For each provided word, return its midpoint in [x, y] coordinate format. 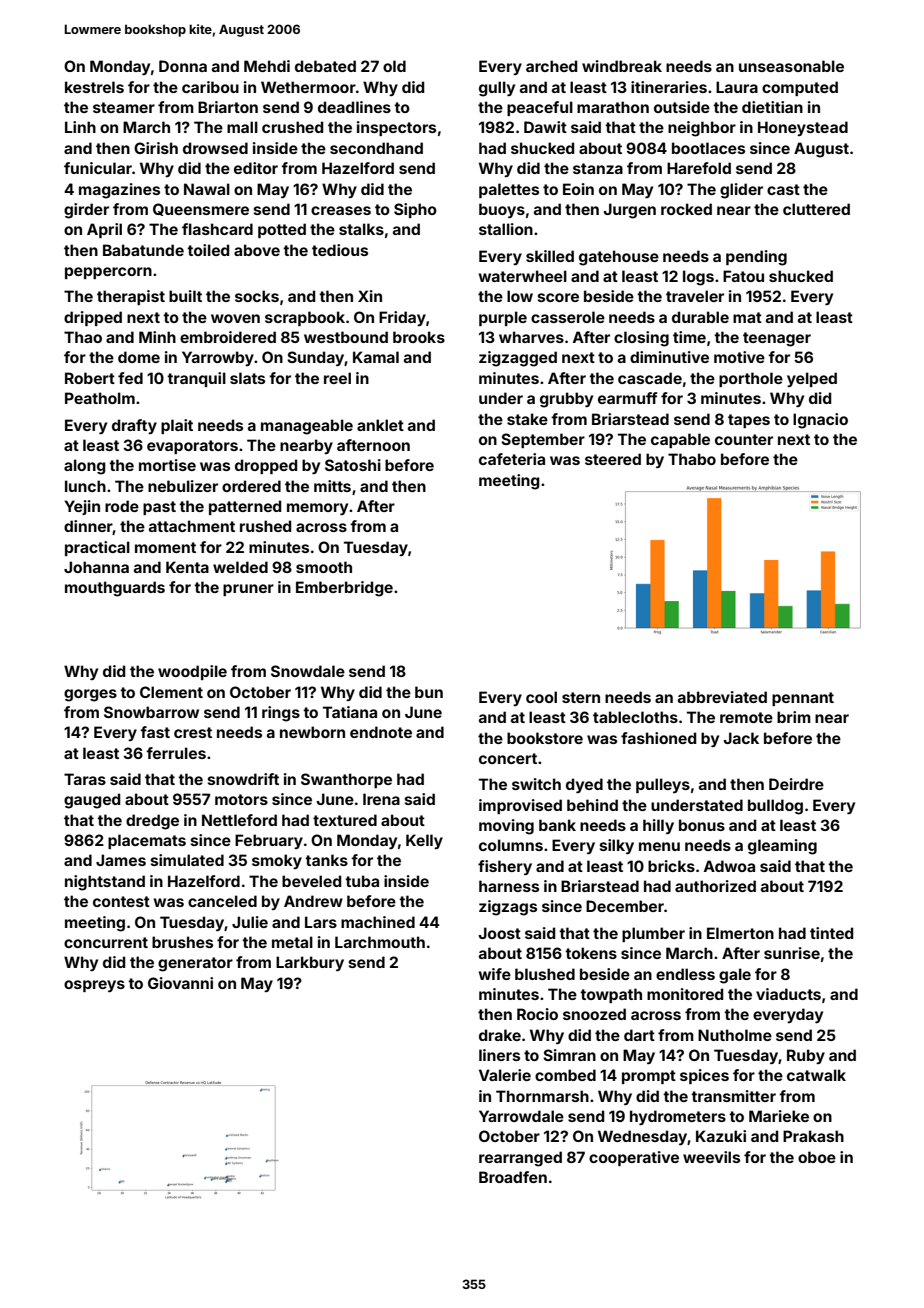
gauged [92, 801]
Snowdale [308, 671]
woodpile [192, 672]
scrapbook [305, 318]
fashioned [658, 738]
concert [508, 758]
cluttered [816, 209]
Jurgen [630, 211]
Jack [741, 738]
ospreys [94, 986]
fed [130, 378]
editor [256, 168]
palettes [509, 190]
